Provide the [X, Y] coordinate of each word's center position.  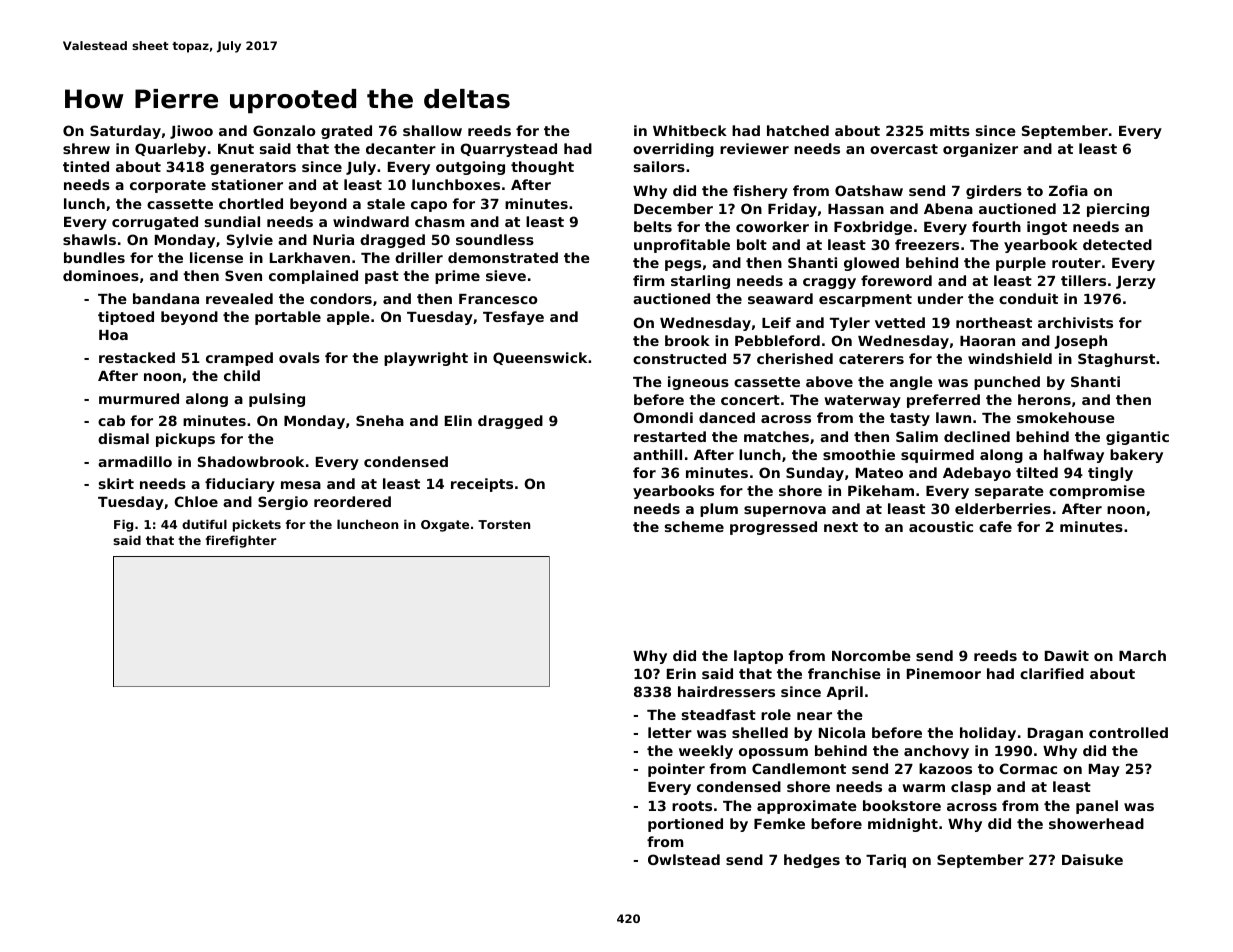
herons [1044, 399]
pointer [676, 770]
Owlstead [684, 859]
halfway [1074, 456]
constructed [679, 358]
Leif [776, 322]
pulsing [277, 400]
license [216, 257]
